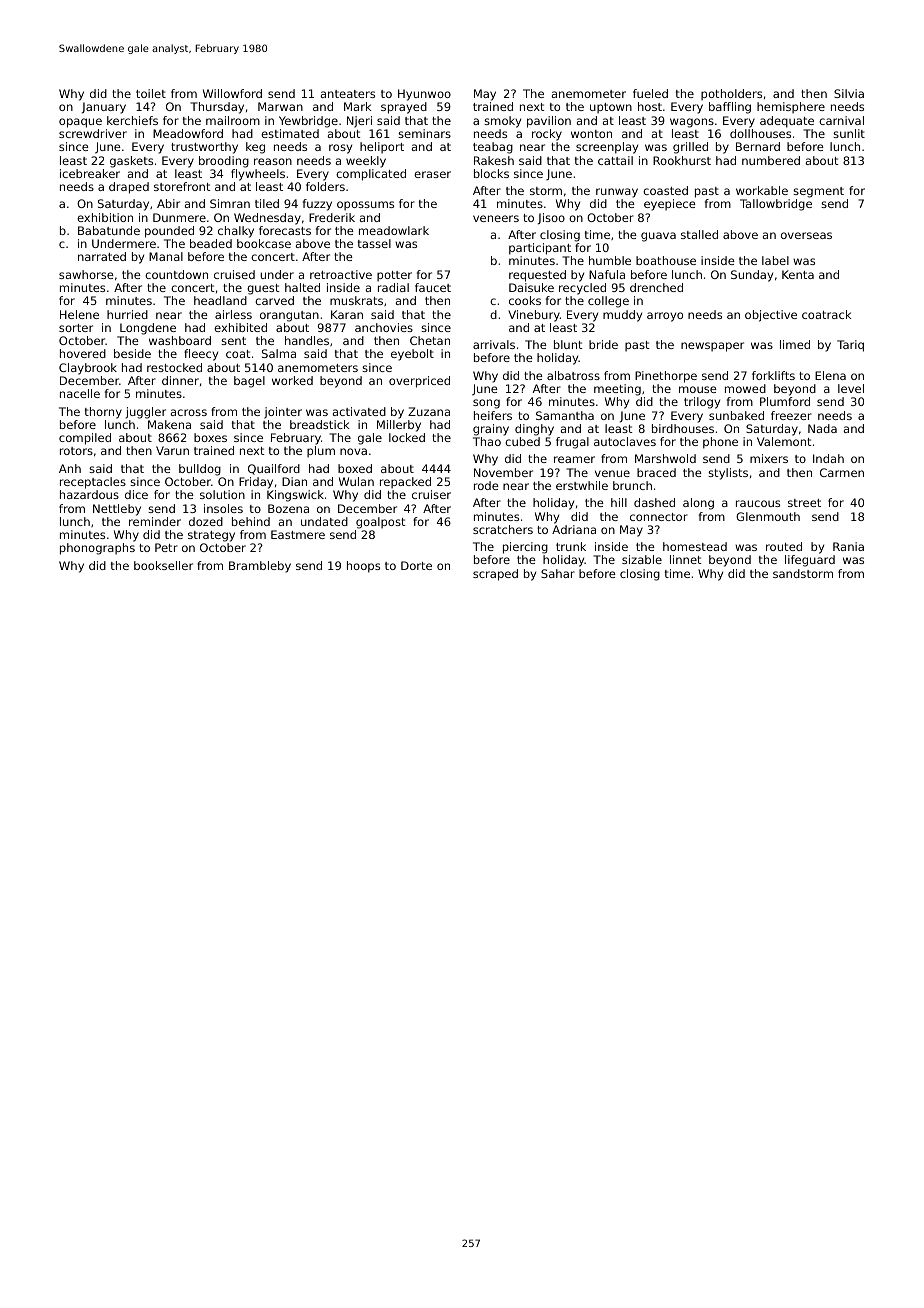 Image resolution: width=924 pixels, height=1308 pixels. What do you see at coordinates (222, 494) in the screenshot?
I see `solution` at bounding box center [222, 494].
